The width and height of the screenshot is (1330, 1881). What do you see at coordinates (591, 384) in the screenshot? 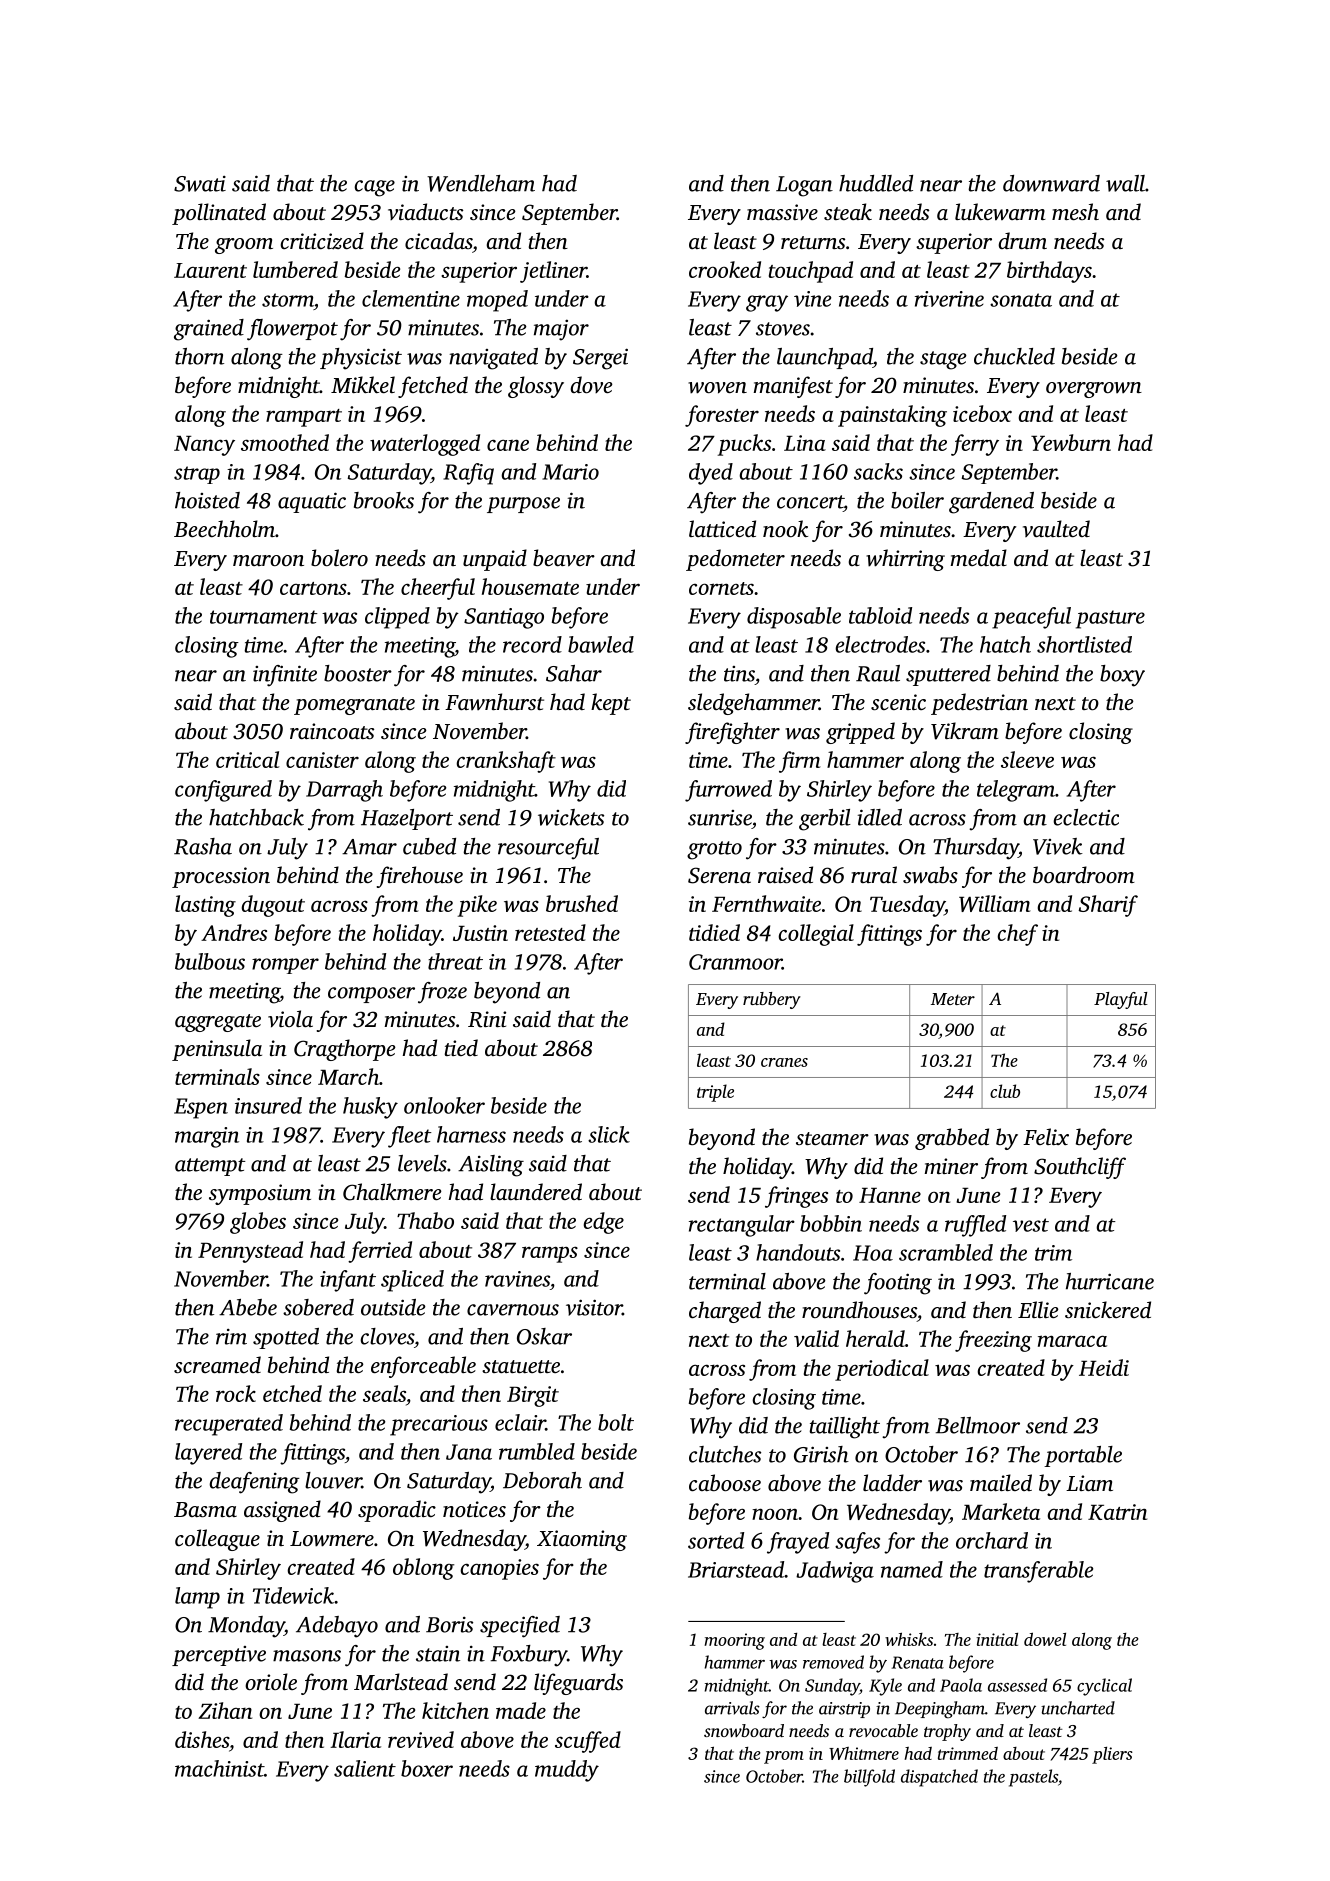
I see `dove` at bounding box center [591, 384].
